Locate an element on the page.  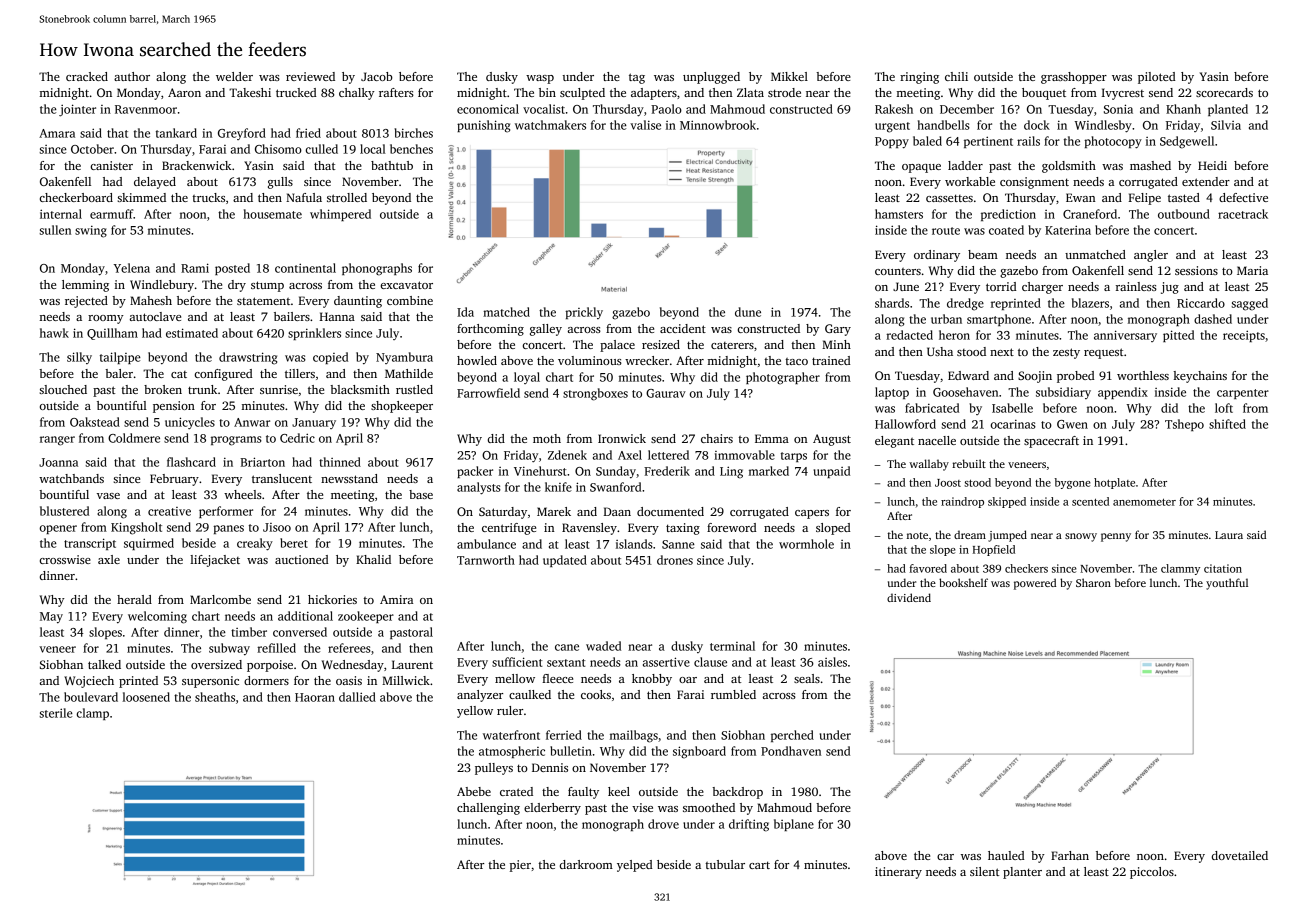
Marek is located at coordinates (554, 511).
